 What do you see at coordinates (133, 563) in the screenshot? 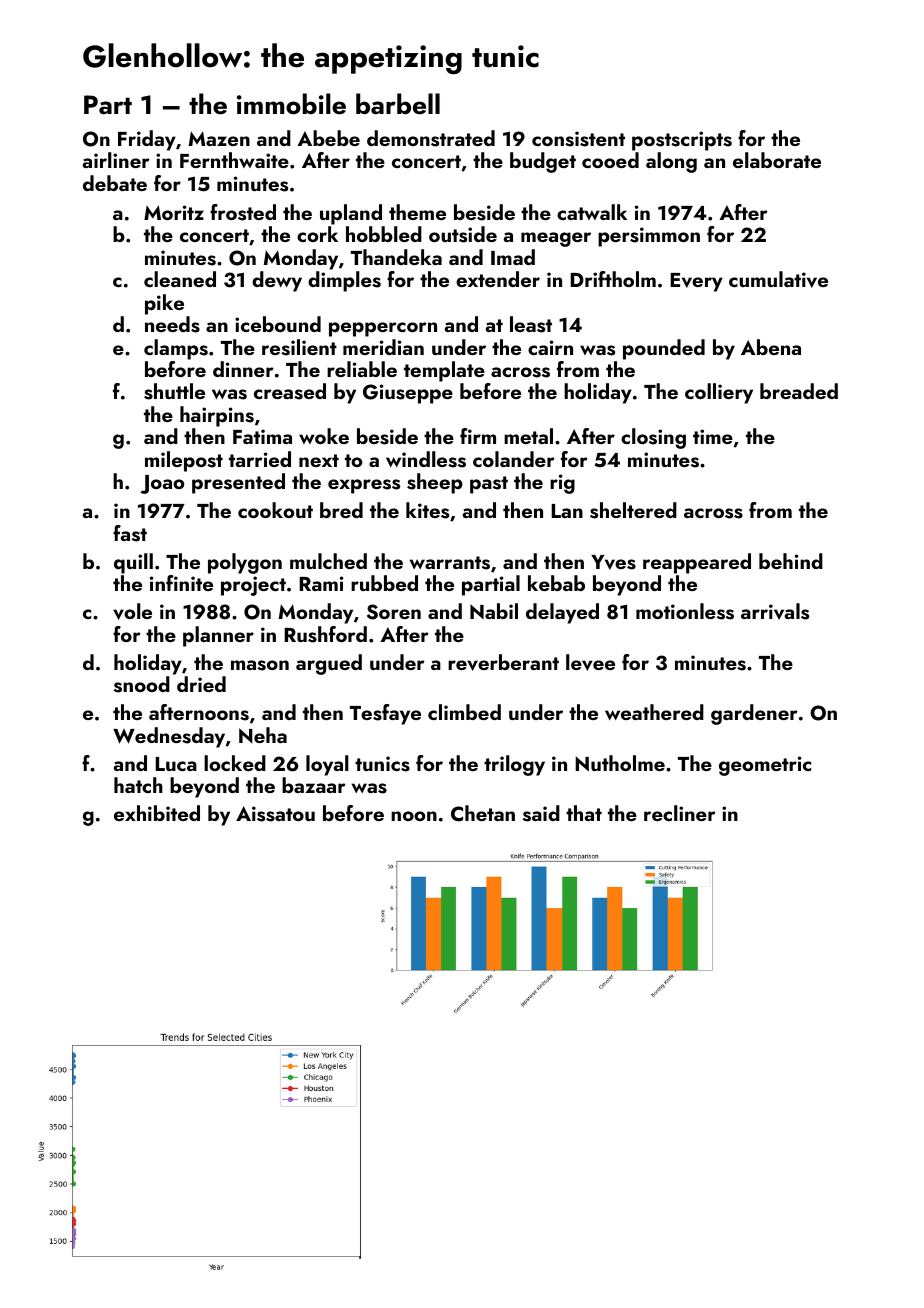
I see `quill` at bounding box center [133, 563].
